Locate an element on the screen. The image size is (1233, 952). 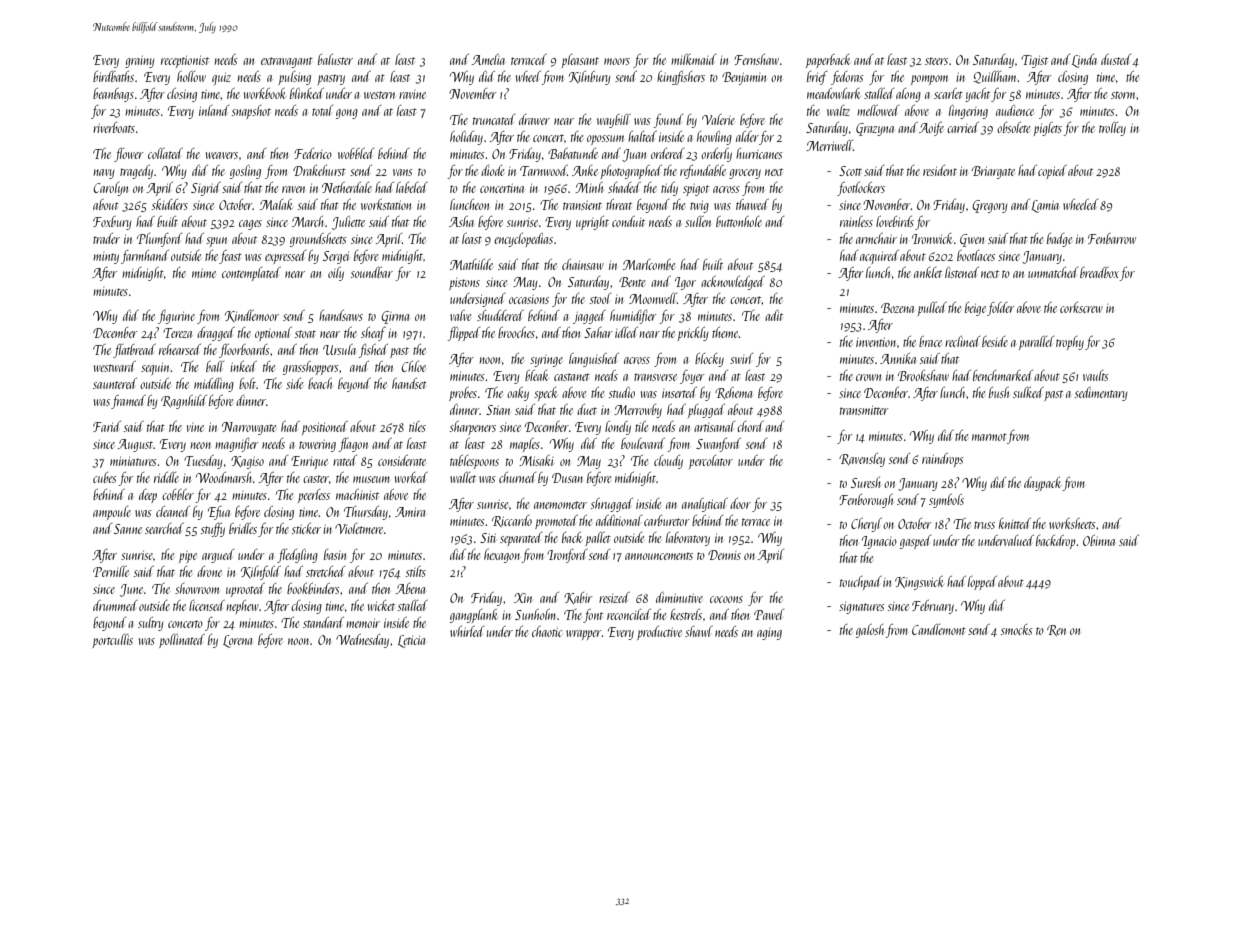
bookbinders is located at coordinates (313, 588).
